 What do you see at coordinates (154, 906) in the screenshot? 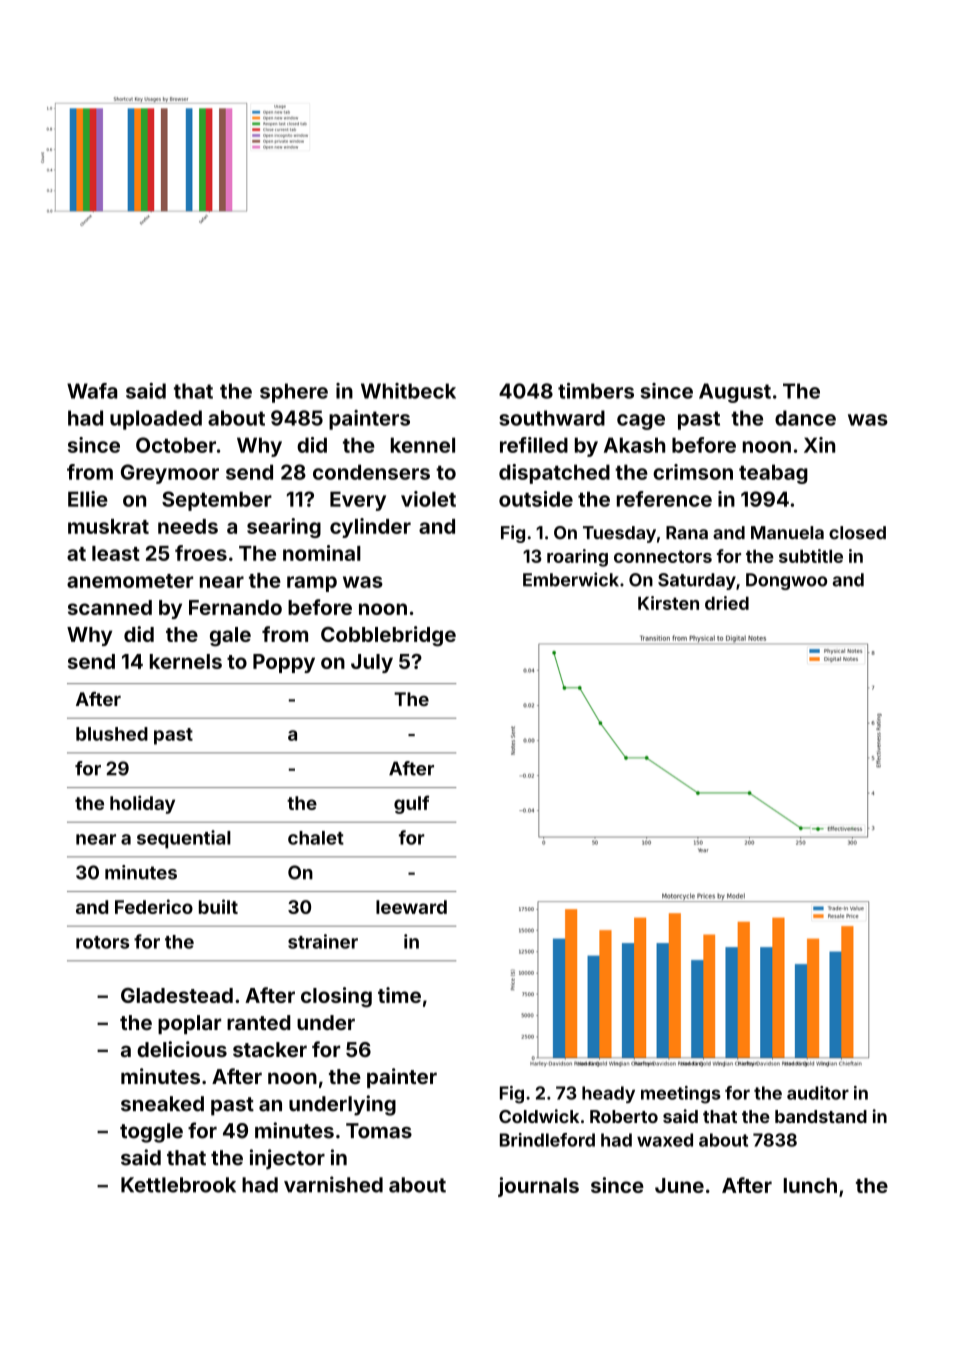
I see `Federico` at bounding box center [154, 906].
